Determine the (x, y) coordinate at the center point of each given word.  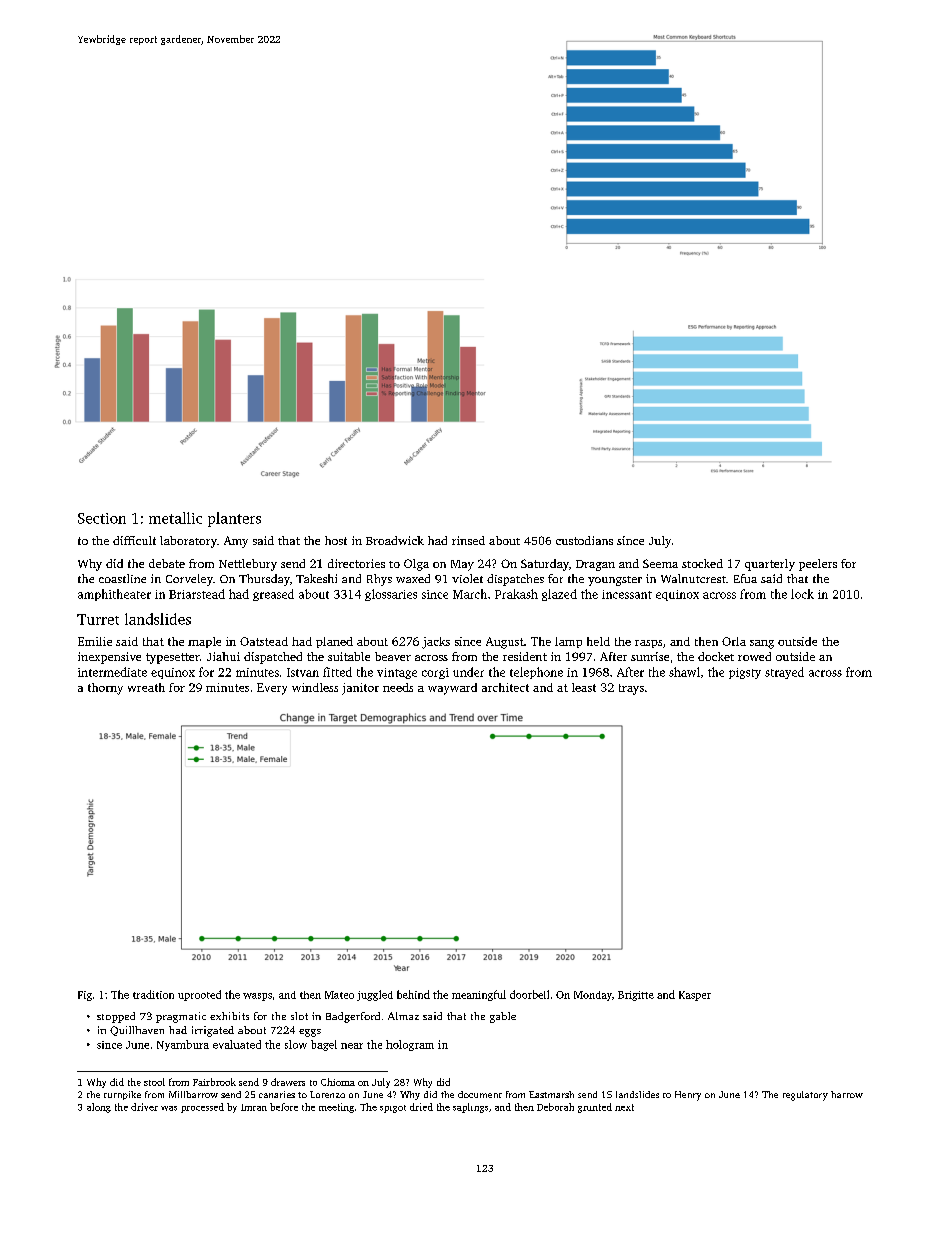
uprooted (199, 995)
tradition (153, 994)
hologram (410, 1045)
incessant (627, 594)
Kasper (695, 996)
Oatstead (264, 641)
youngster (615, 581)
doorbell (529, 994)
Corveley (189, 580)
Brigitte (636, 996)
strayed (784, 673)
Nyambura (183, 1045)
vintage (397, 673)
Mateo (339, 995)
